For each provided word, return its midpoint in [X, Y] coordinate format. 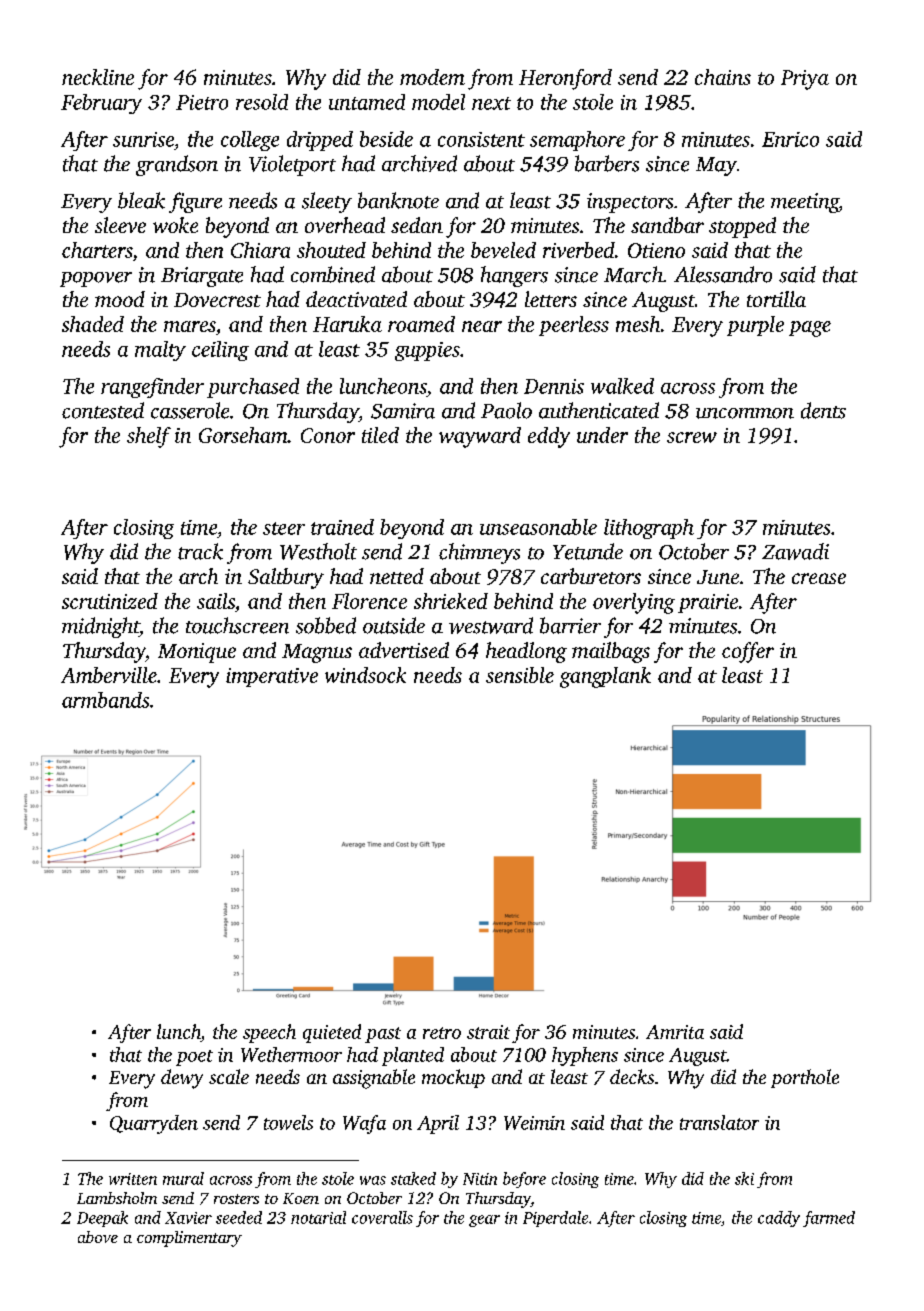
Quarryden [154, 1124]
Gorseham [243, 435]
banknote [398, 200]
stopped [742, 227]
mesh [638, 324]
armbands [105, 700]
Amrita [675, 1032]
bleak [141, 200]
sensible [520, 675]
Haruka [347, 324]
